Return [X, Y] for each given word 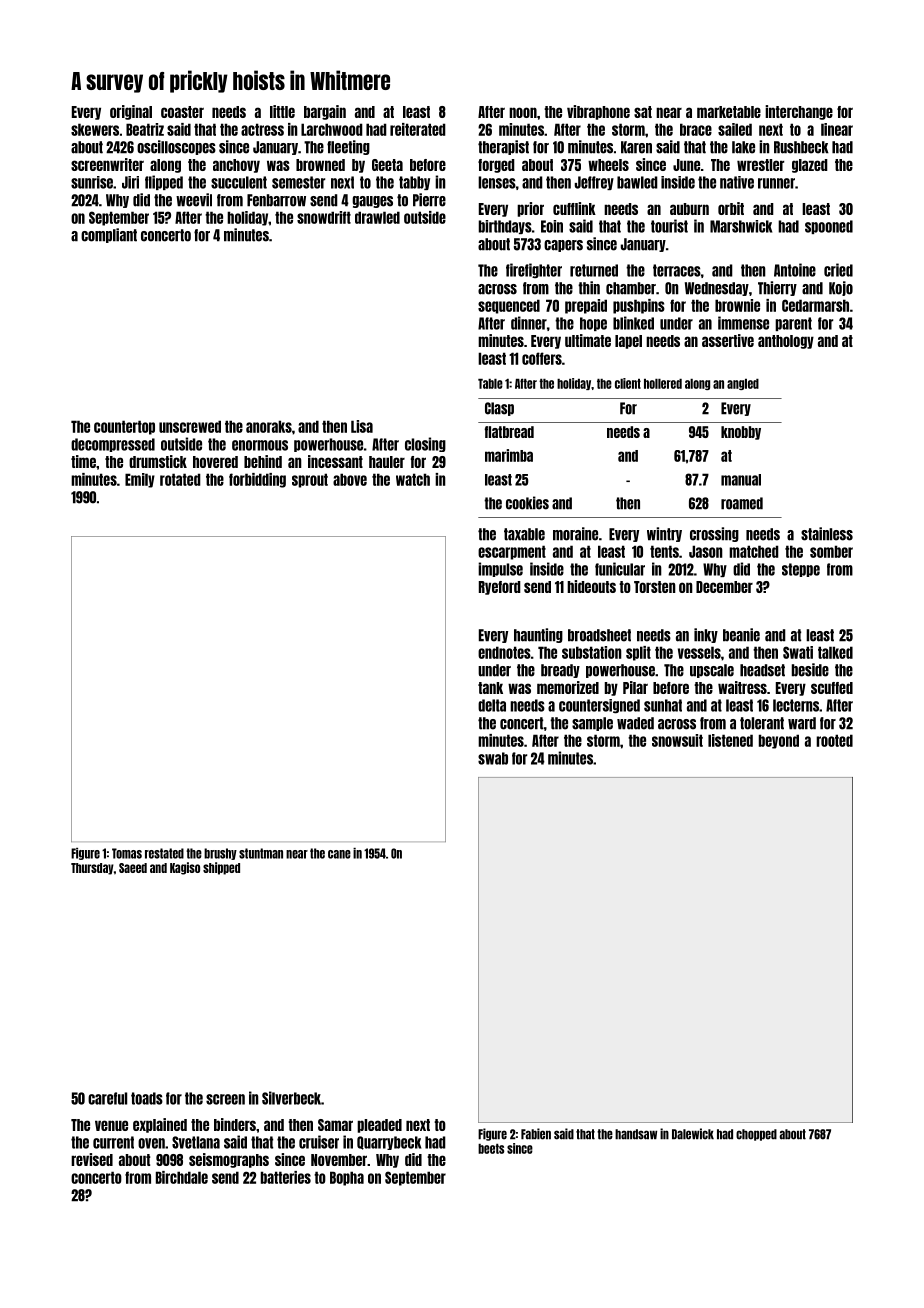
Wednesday [717, 289]
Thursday [92, 869]
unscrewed [190, 426]
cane [339, 854]
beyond [779, 741]
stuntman [261, 853]
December [724, 587]
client [628, 383]
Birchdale [182, 1177]
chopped [756, 1135]
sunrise [92, 182]
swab [493, 758]
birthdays [505, 227]
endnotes [504, 652]
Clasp [499, 409]
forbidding [257, 480]
